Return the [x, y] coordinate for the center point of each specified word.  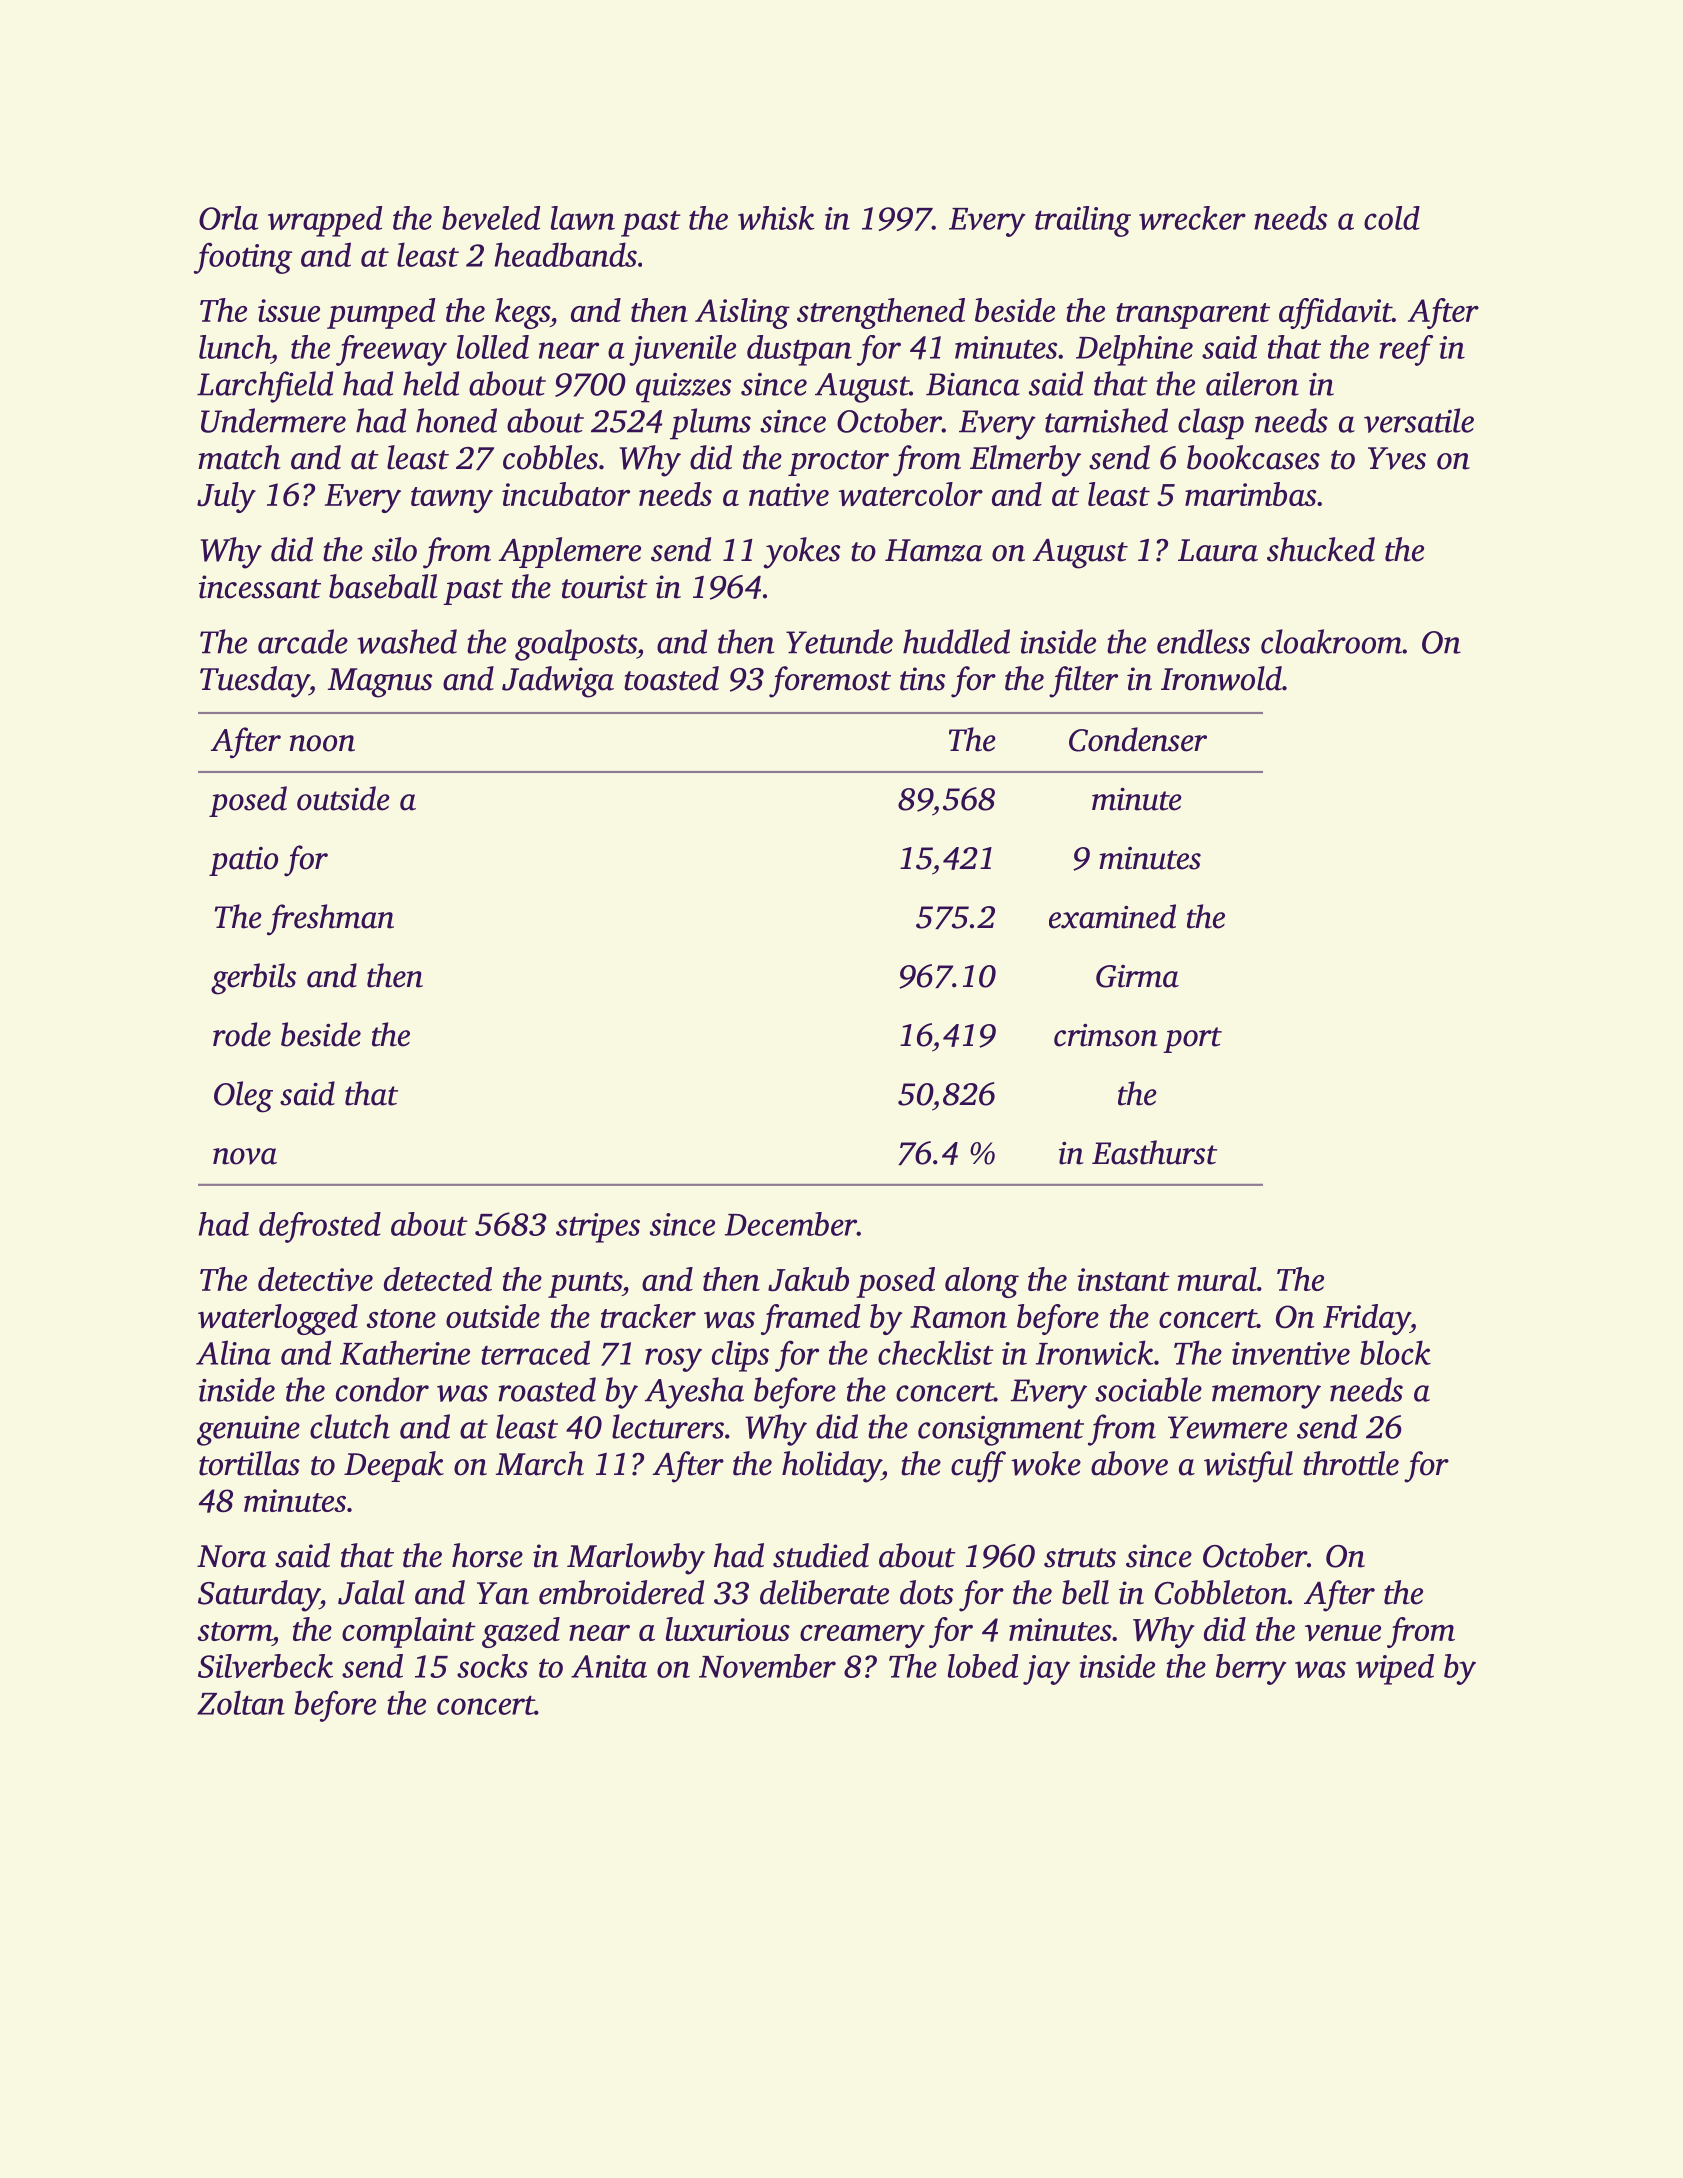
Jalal [371, 1592]
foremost [830, 682]
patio [243, 861]
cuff [978, 1467]
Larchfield [265, 387]
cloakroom [1331, 641]
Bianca [973, 384]
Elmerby [1025, 461]
